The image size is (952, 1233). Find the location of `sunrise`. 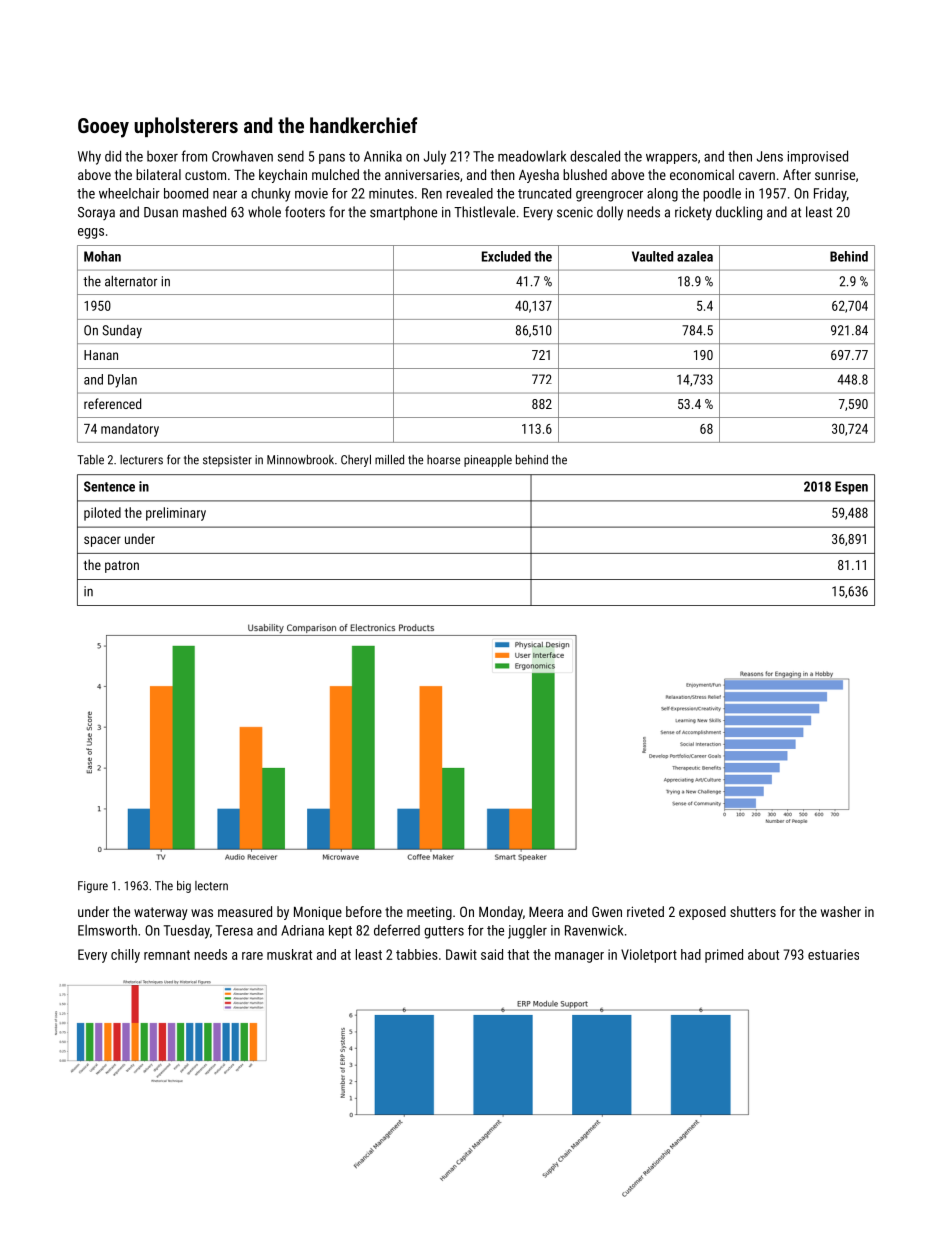

sunrise is located at coordinates (835, 175).
